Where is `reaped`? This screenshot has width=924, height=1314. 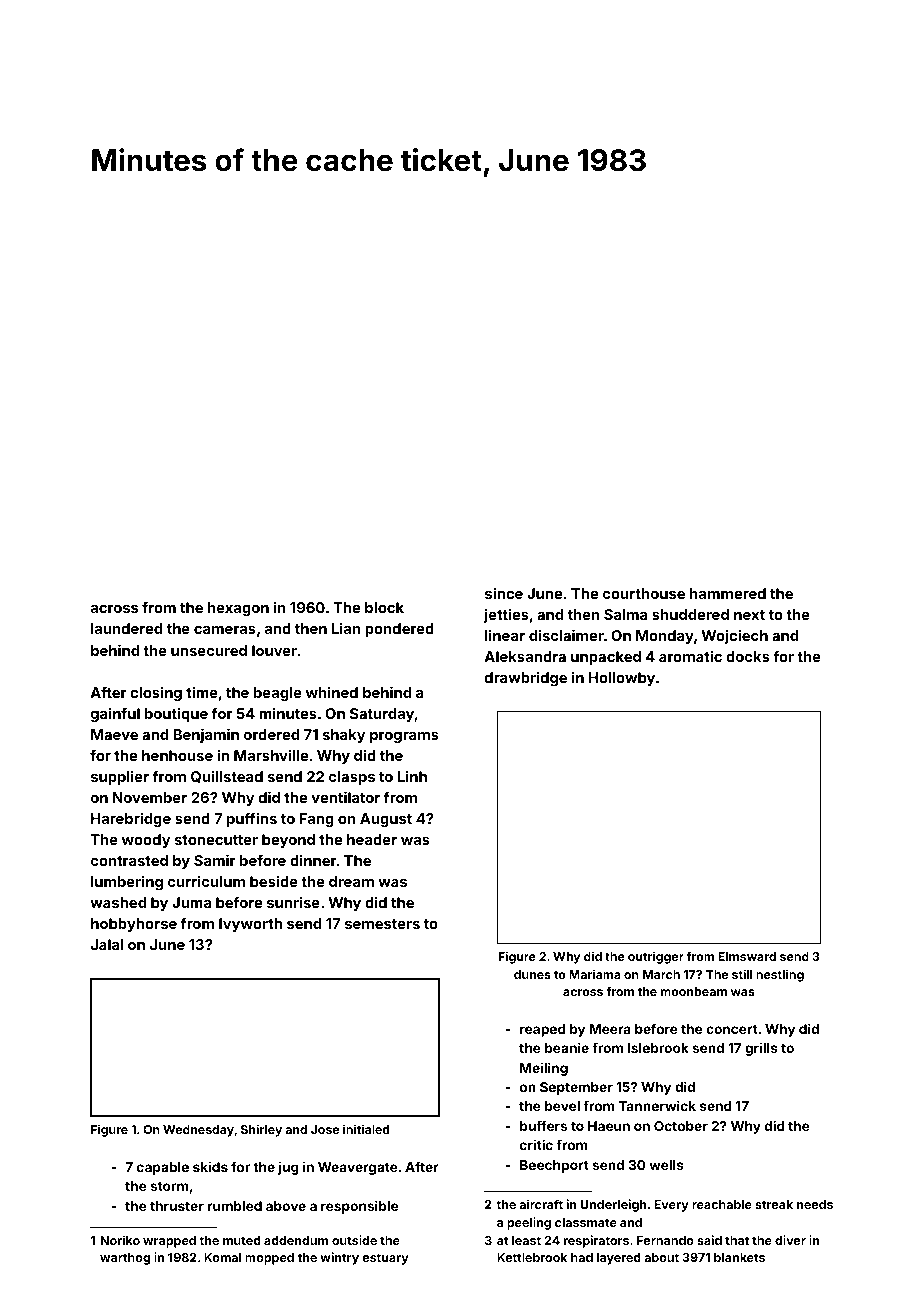
reaped is located at coordinates (543, 1030).
